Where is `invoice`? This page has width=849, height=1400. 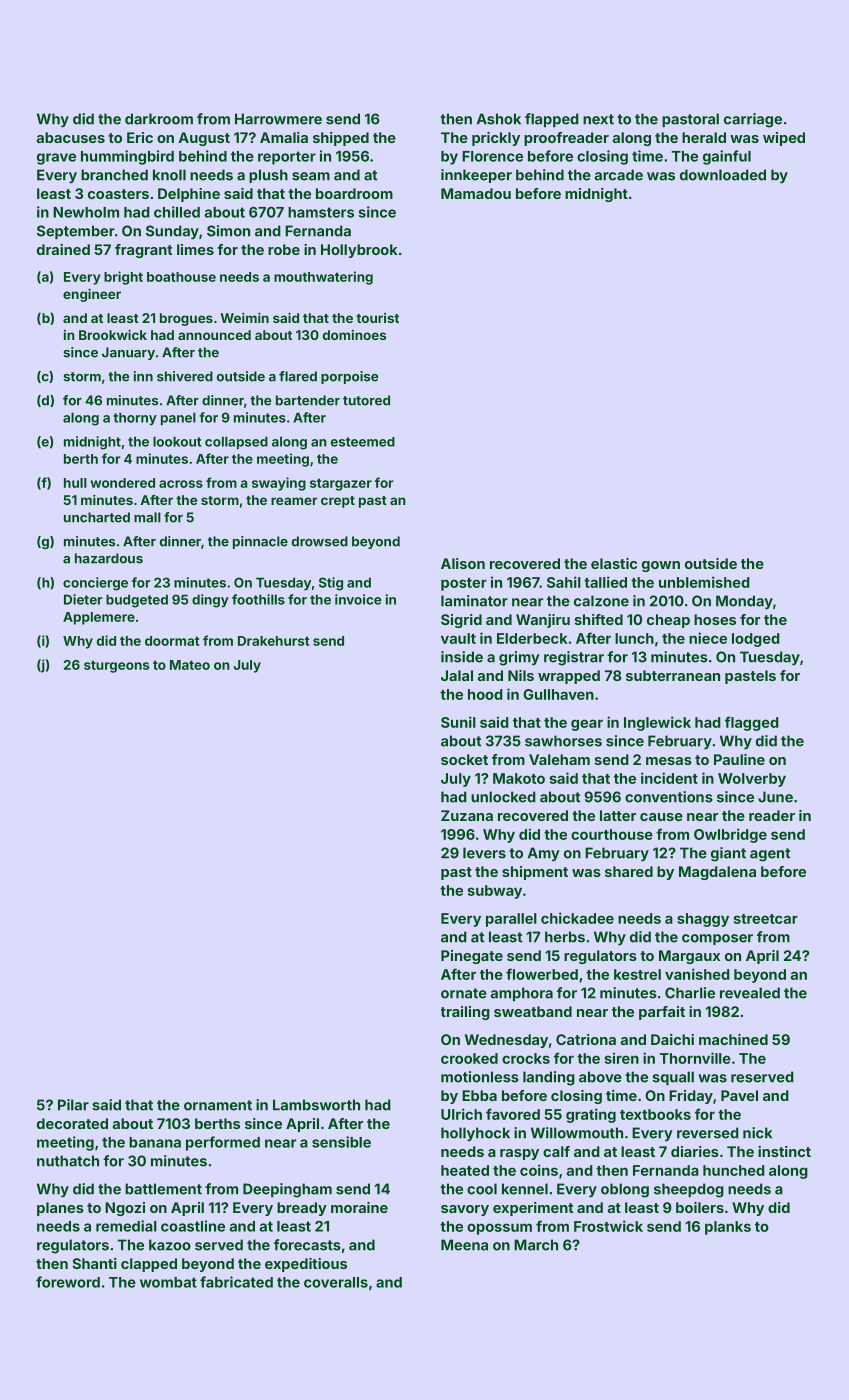 invoice is located at coordinates (358, 599).
